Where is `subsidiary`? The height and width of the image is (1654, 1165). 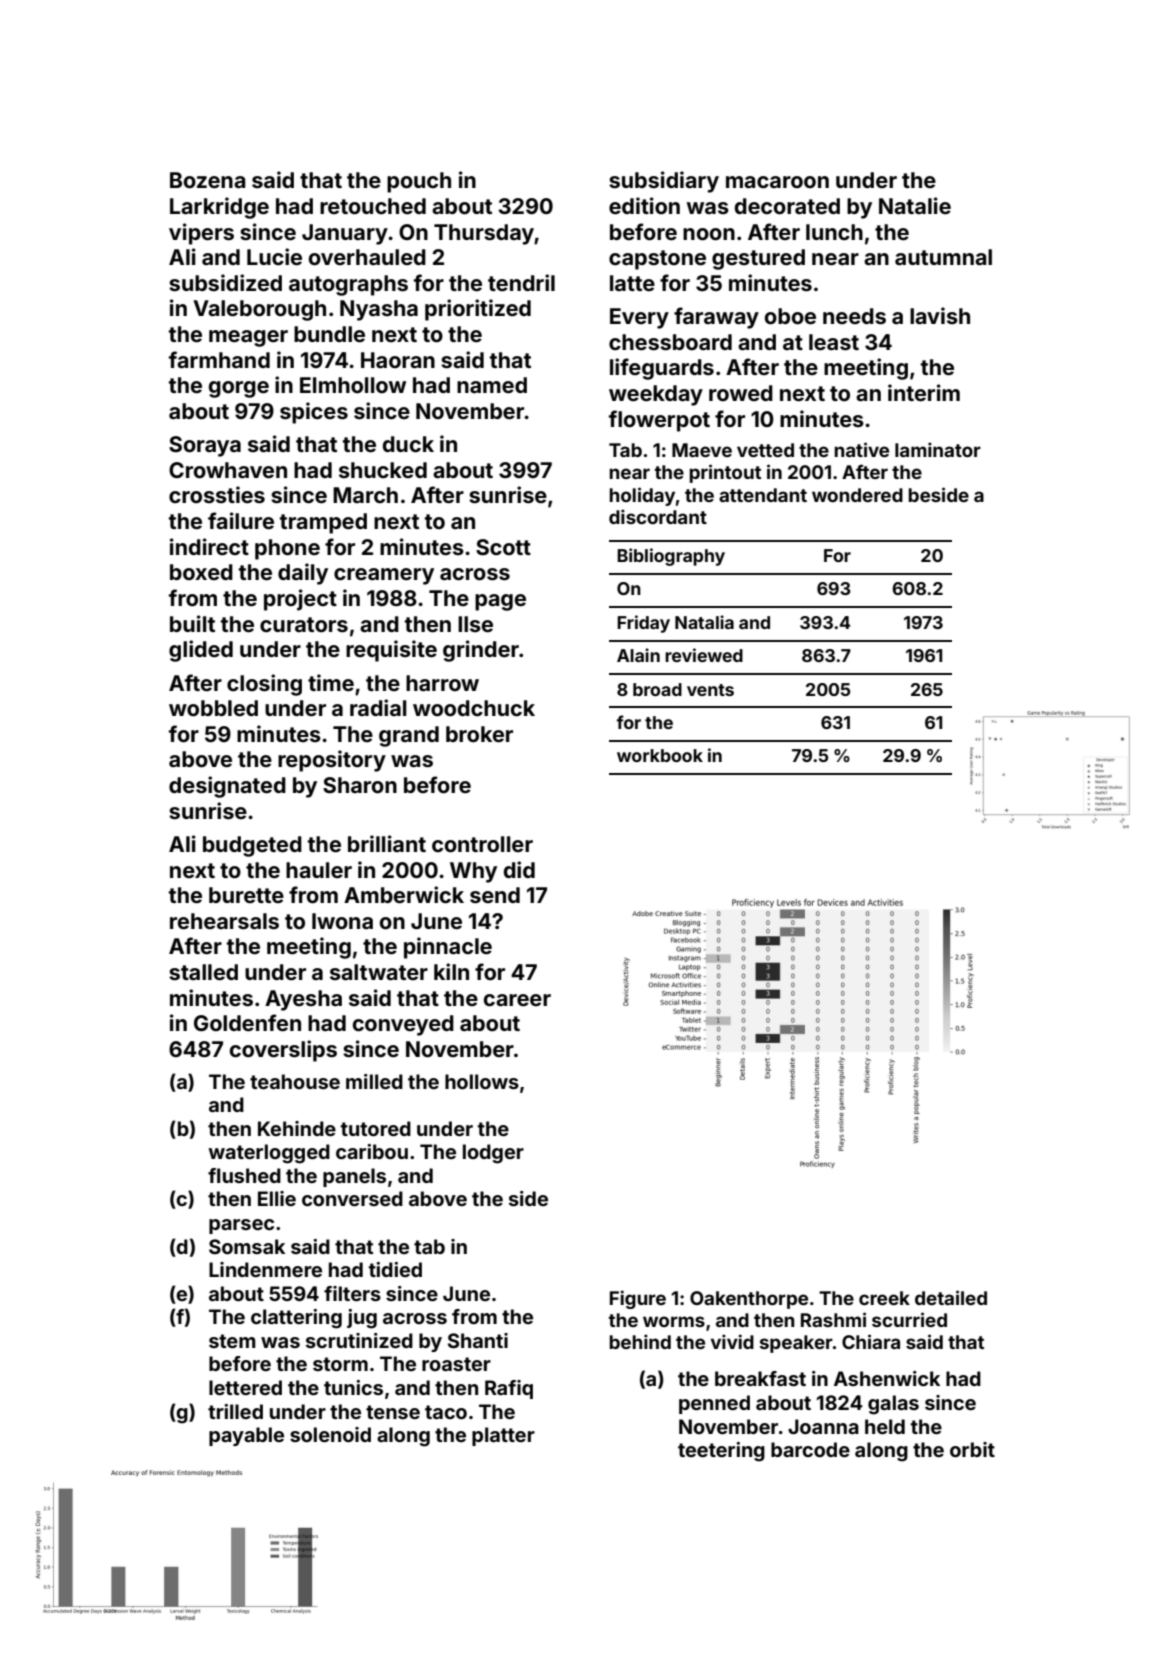
subsidiary is located at coordinates (664, 182).
